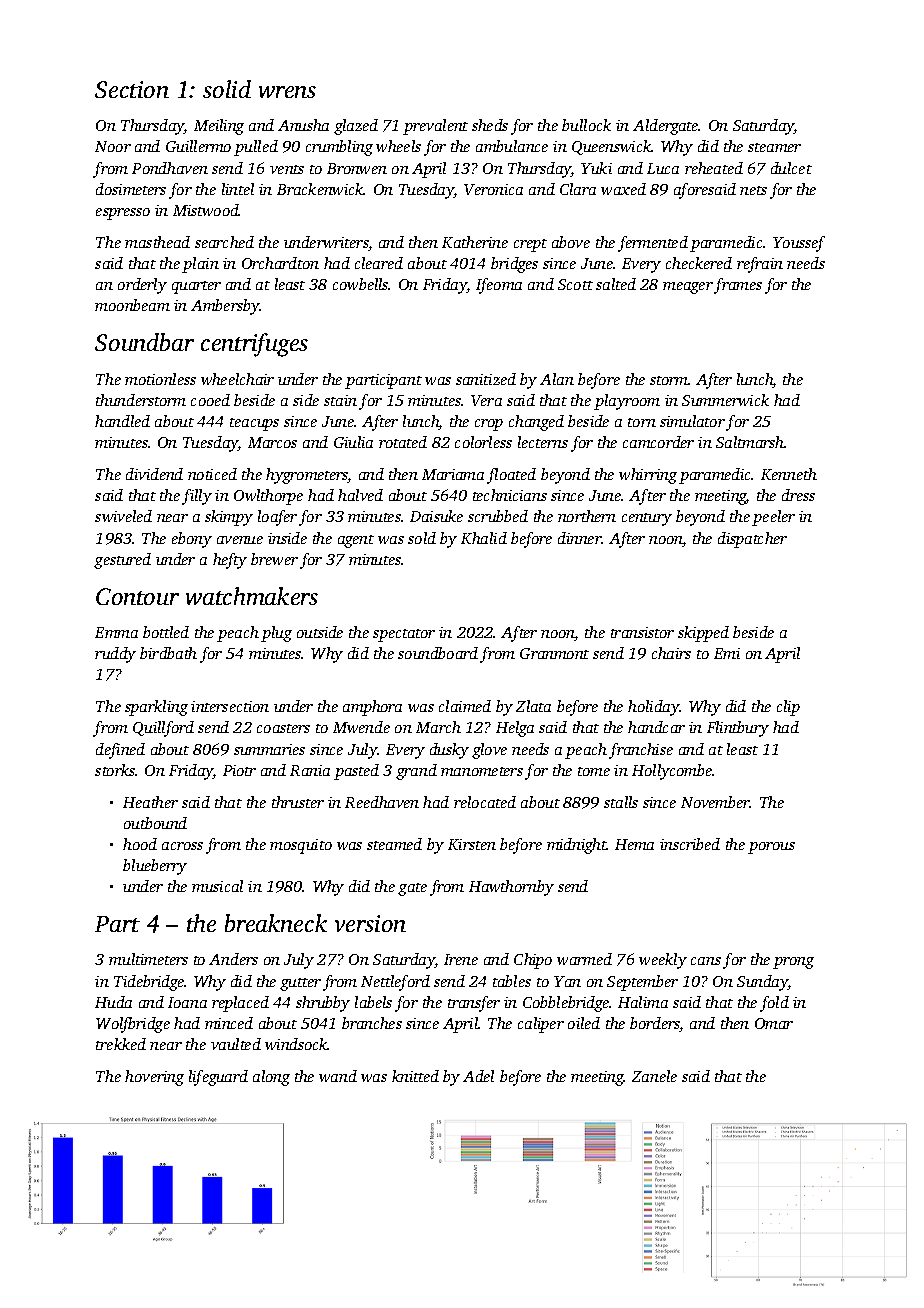  Describe the element at coordinates (218, 1078) in the document. I see `lifeguard` at that location.
